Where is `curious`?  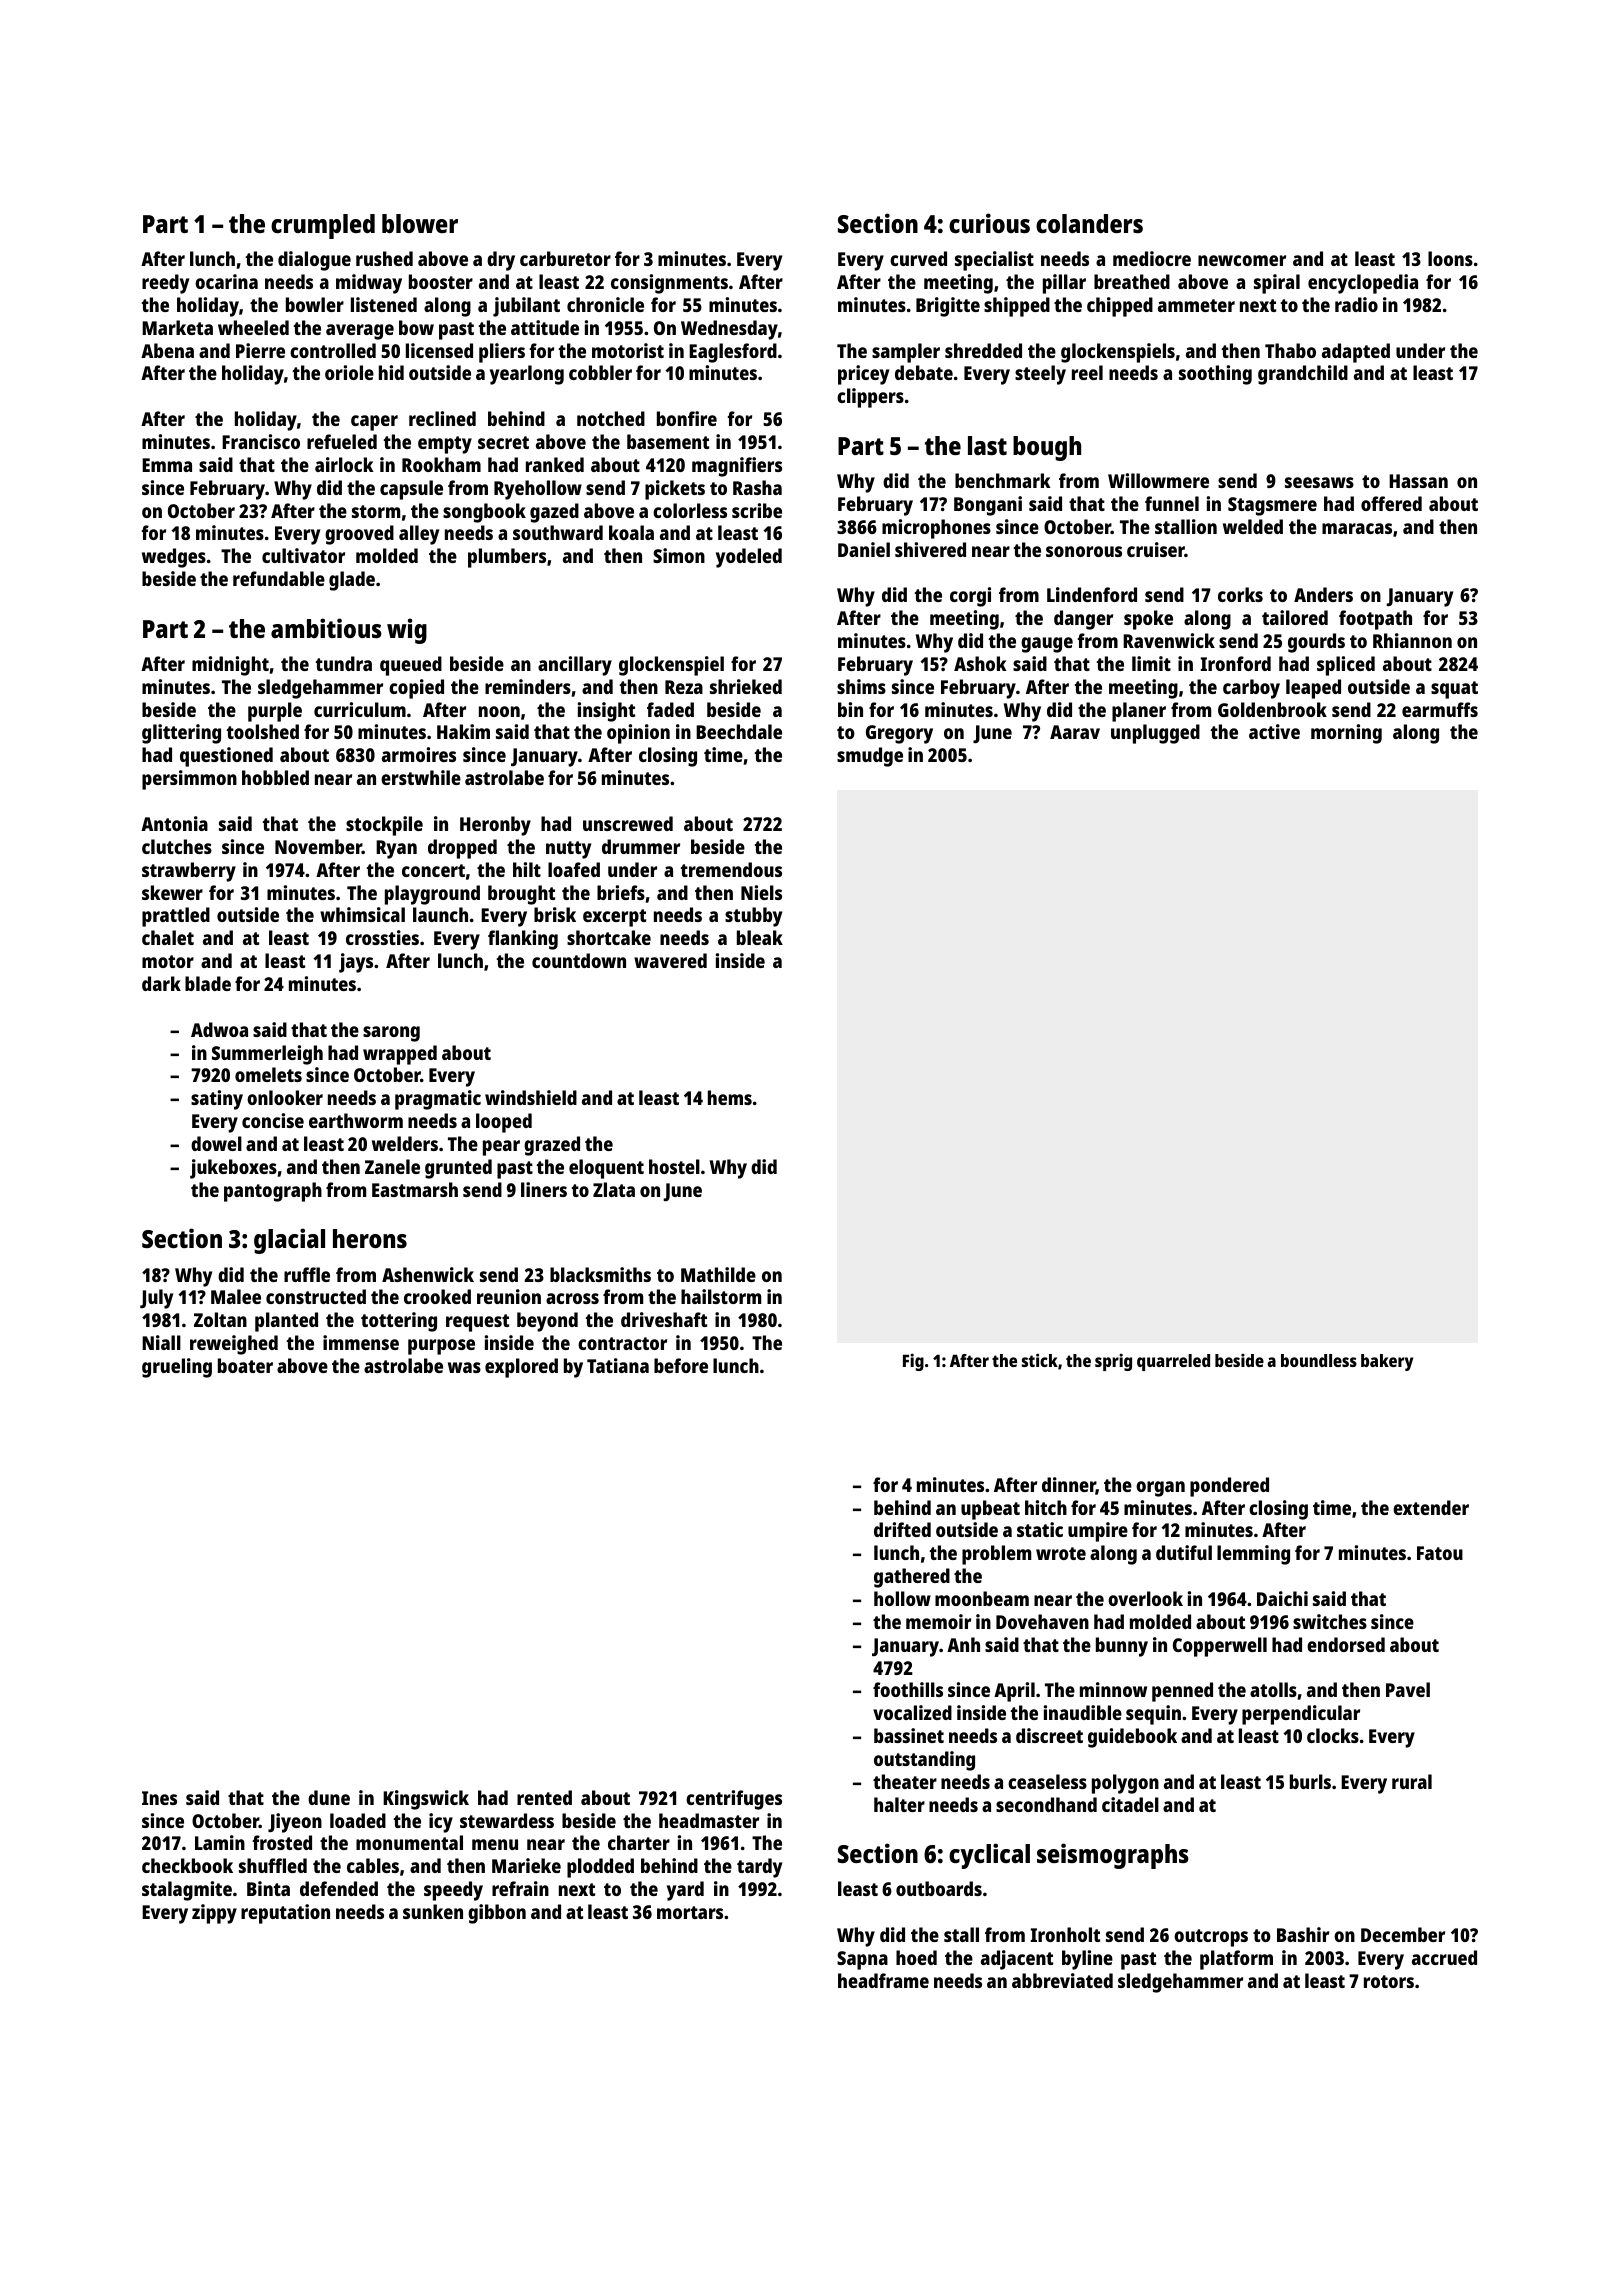
curious is located at coordinates (989, 223).
